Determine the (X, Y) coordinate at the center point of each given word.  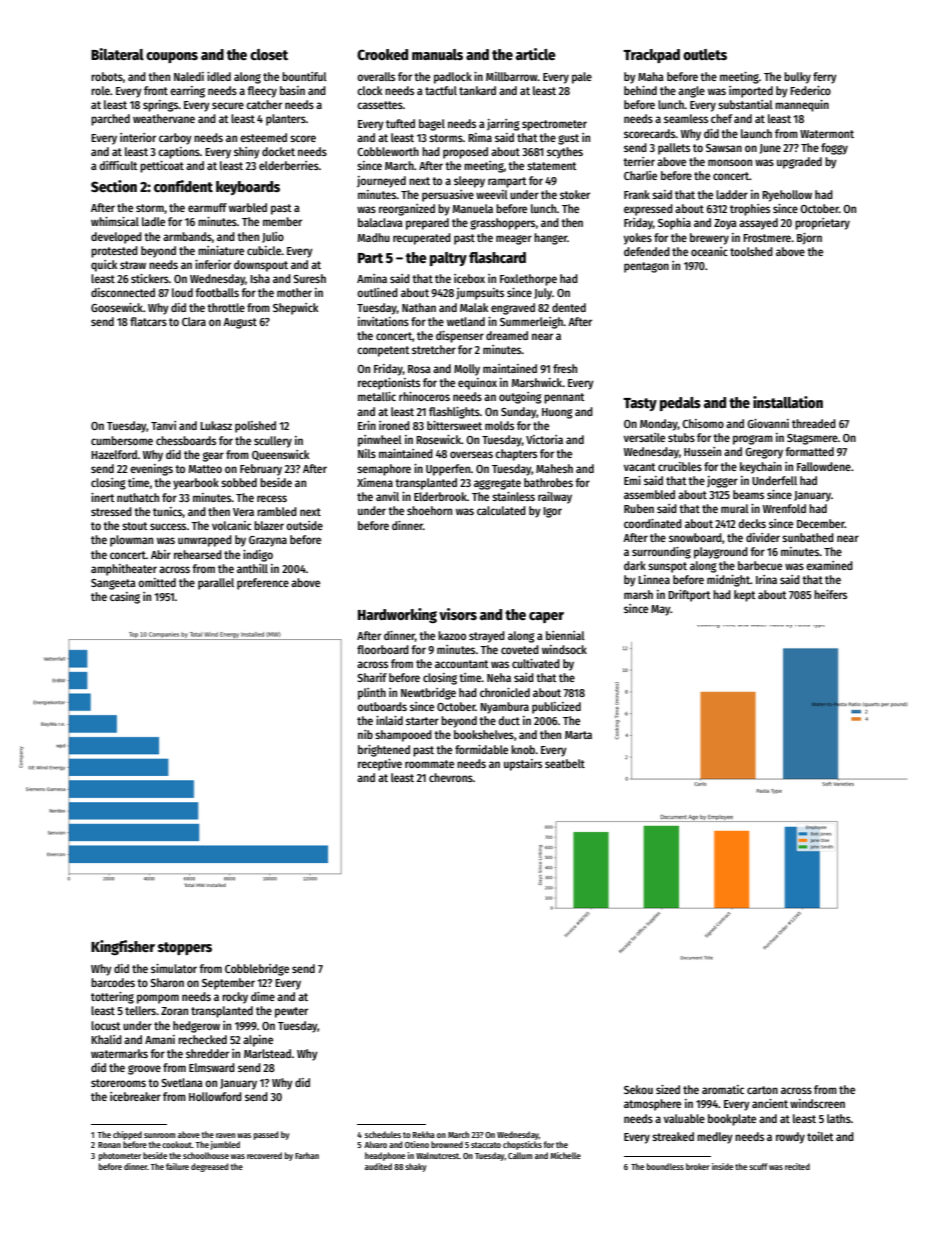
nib (365, 734)
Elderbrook (440, 496)
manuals (437, 54)
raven (225, 1135)
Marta (578, 735)
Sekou (638, 1089)
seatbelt (565, 763)
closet (269, 54)
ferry (825, 78)
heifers (830, 594)
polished (255, 427)
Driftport (689, 596)
